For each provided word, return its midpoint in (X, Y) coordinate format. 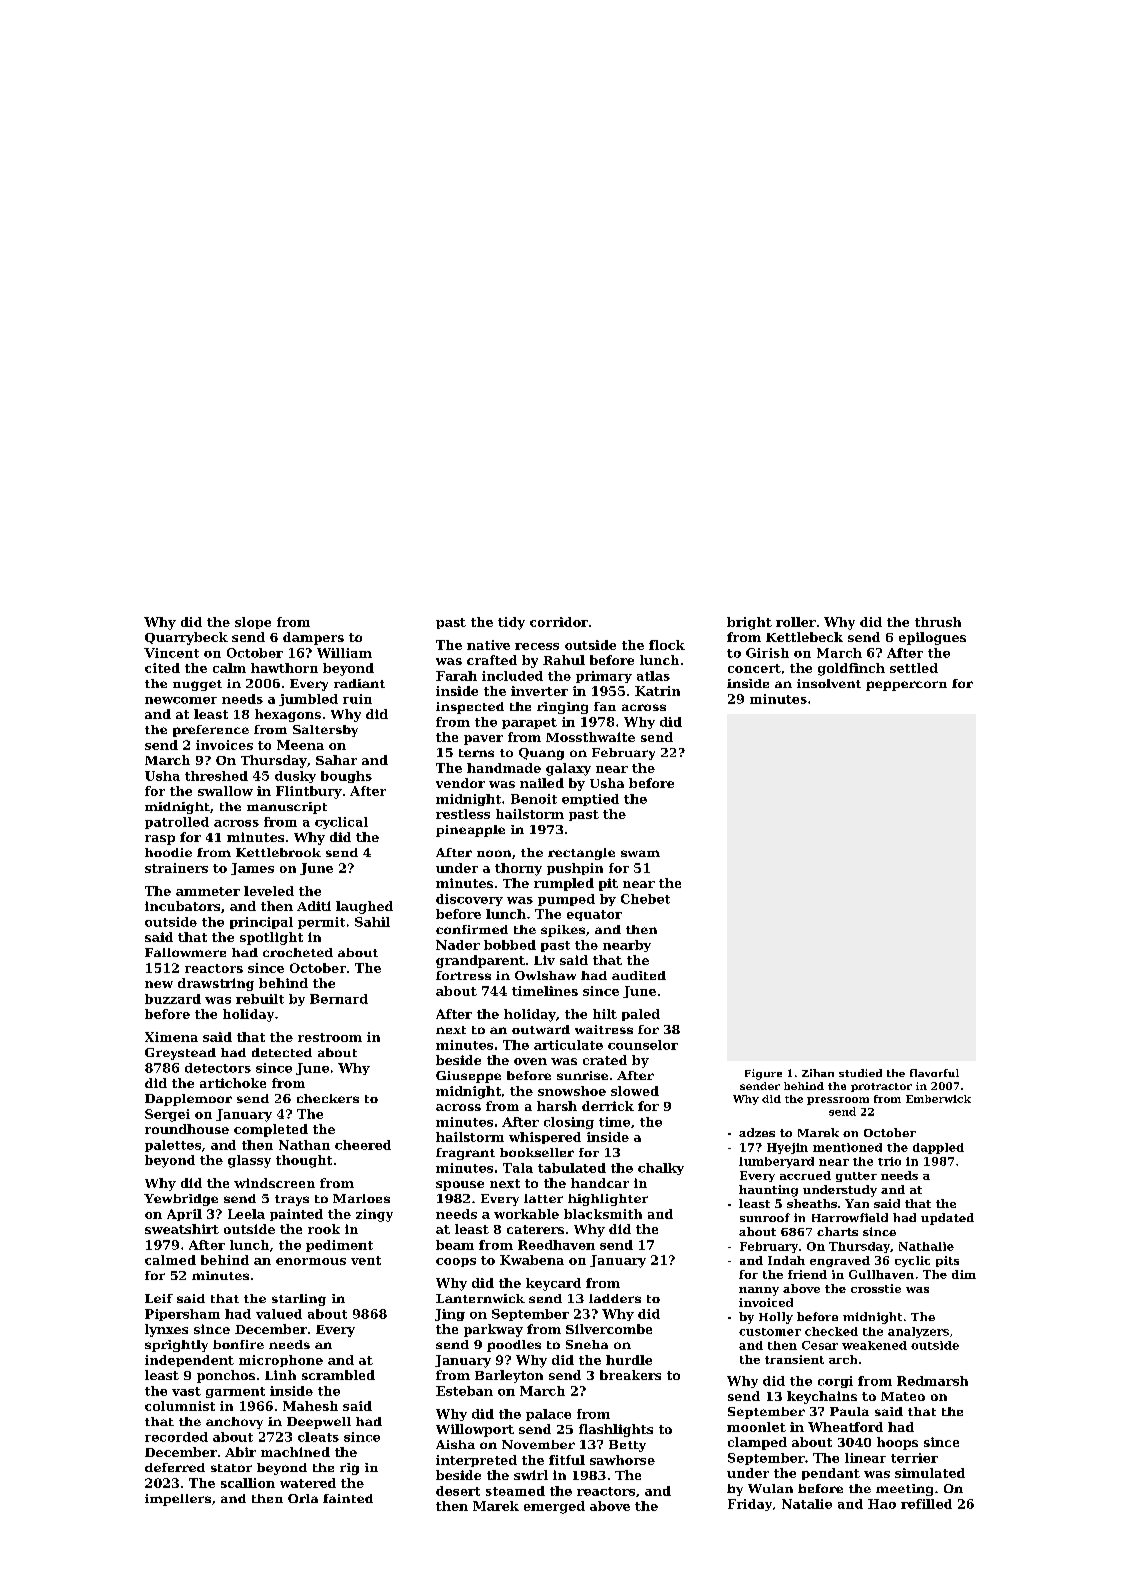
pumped (566, 900)
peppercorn (906, 686)
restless (463, 814)
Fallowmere (185, 952)
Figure (763, 1074)
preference (211, 731)
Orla (303, 1498)
